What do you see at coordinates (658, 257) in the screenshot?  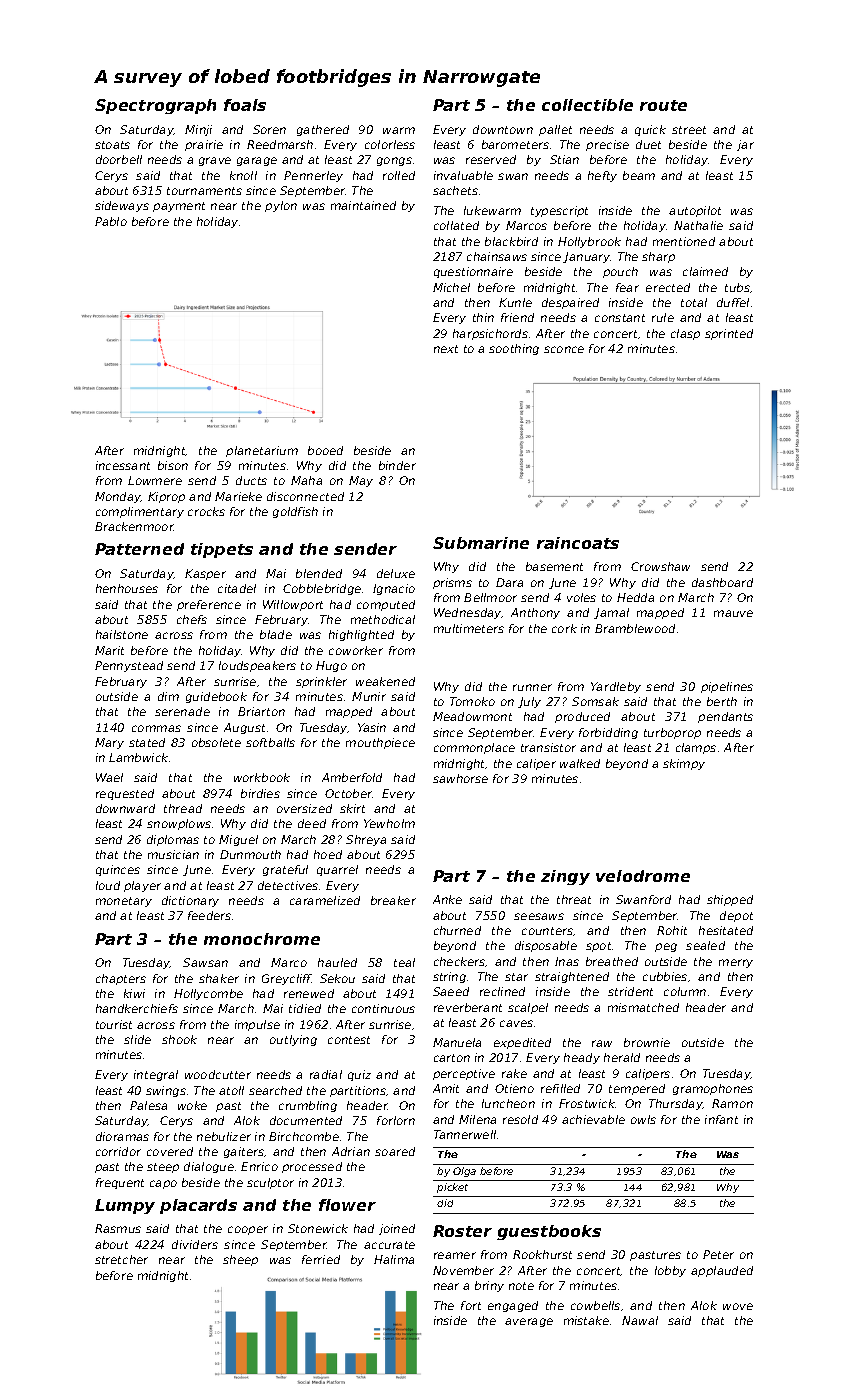 I see `sharp` at bounding box center [658, 257].
